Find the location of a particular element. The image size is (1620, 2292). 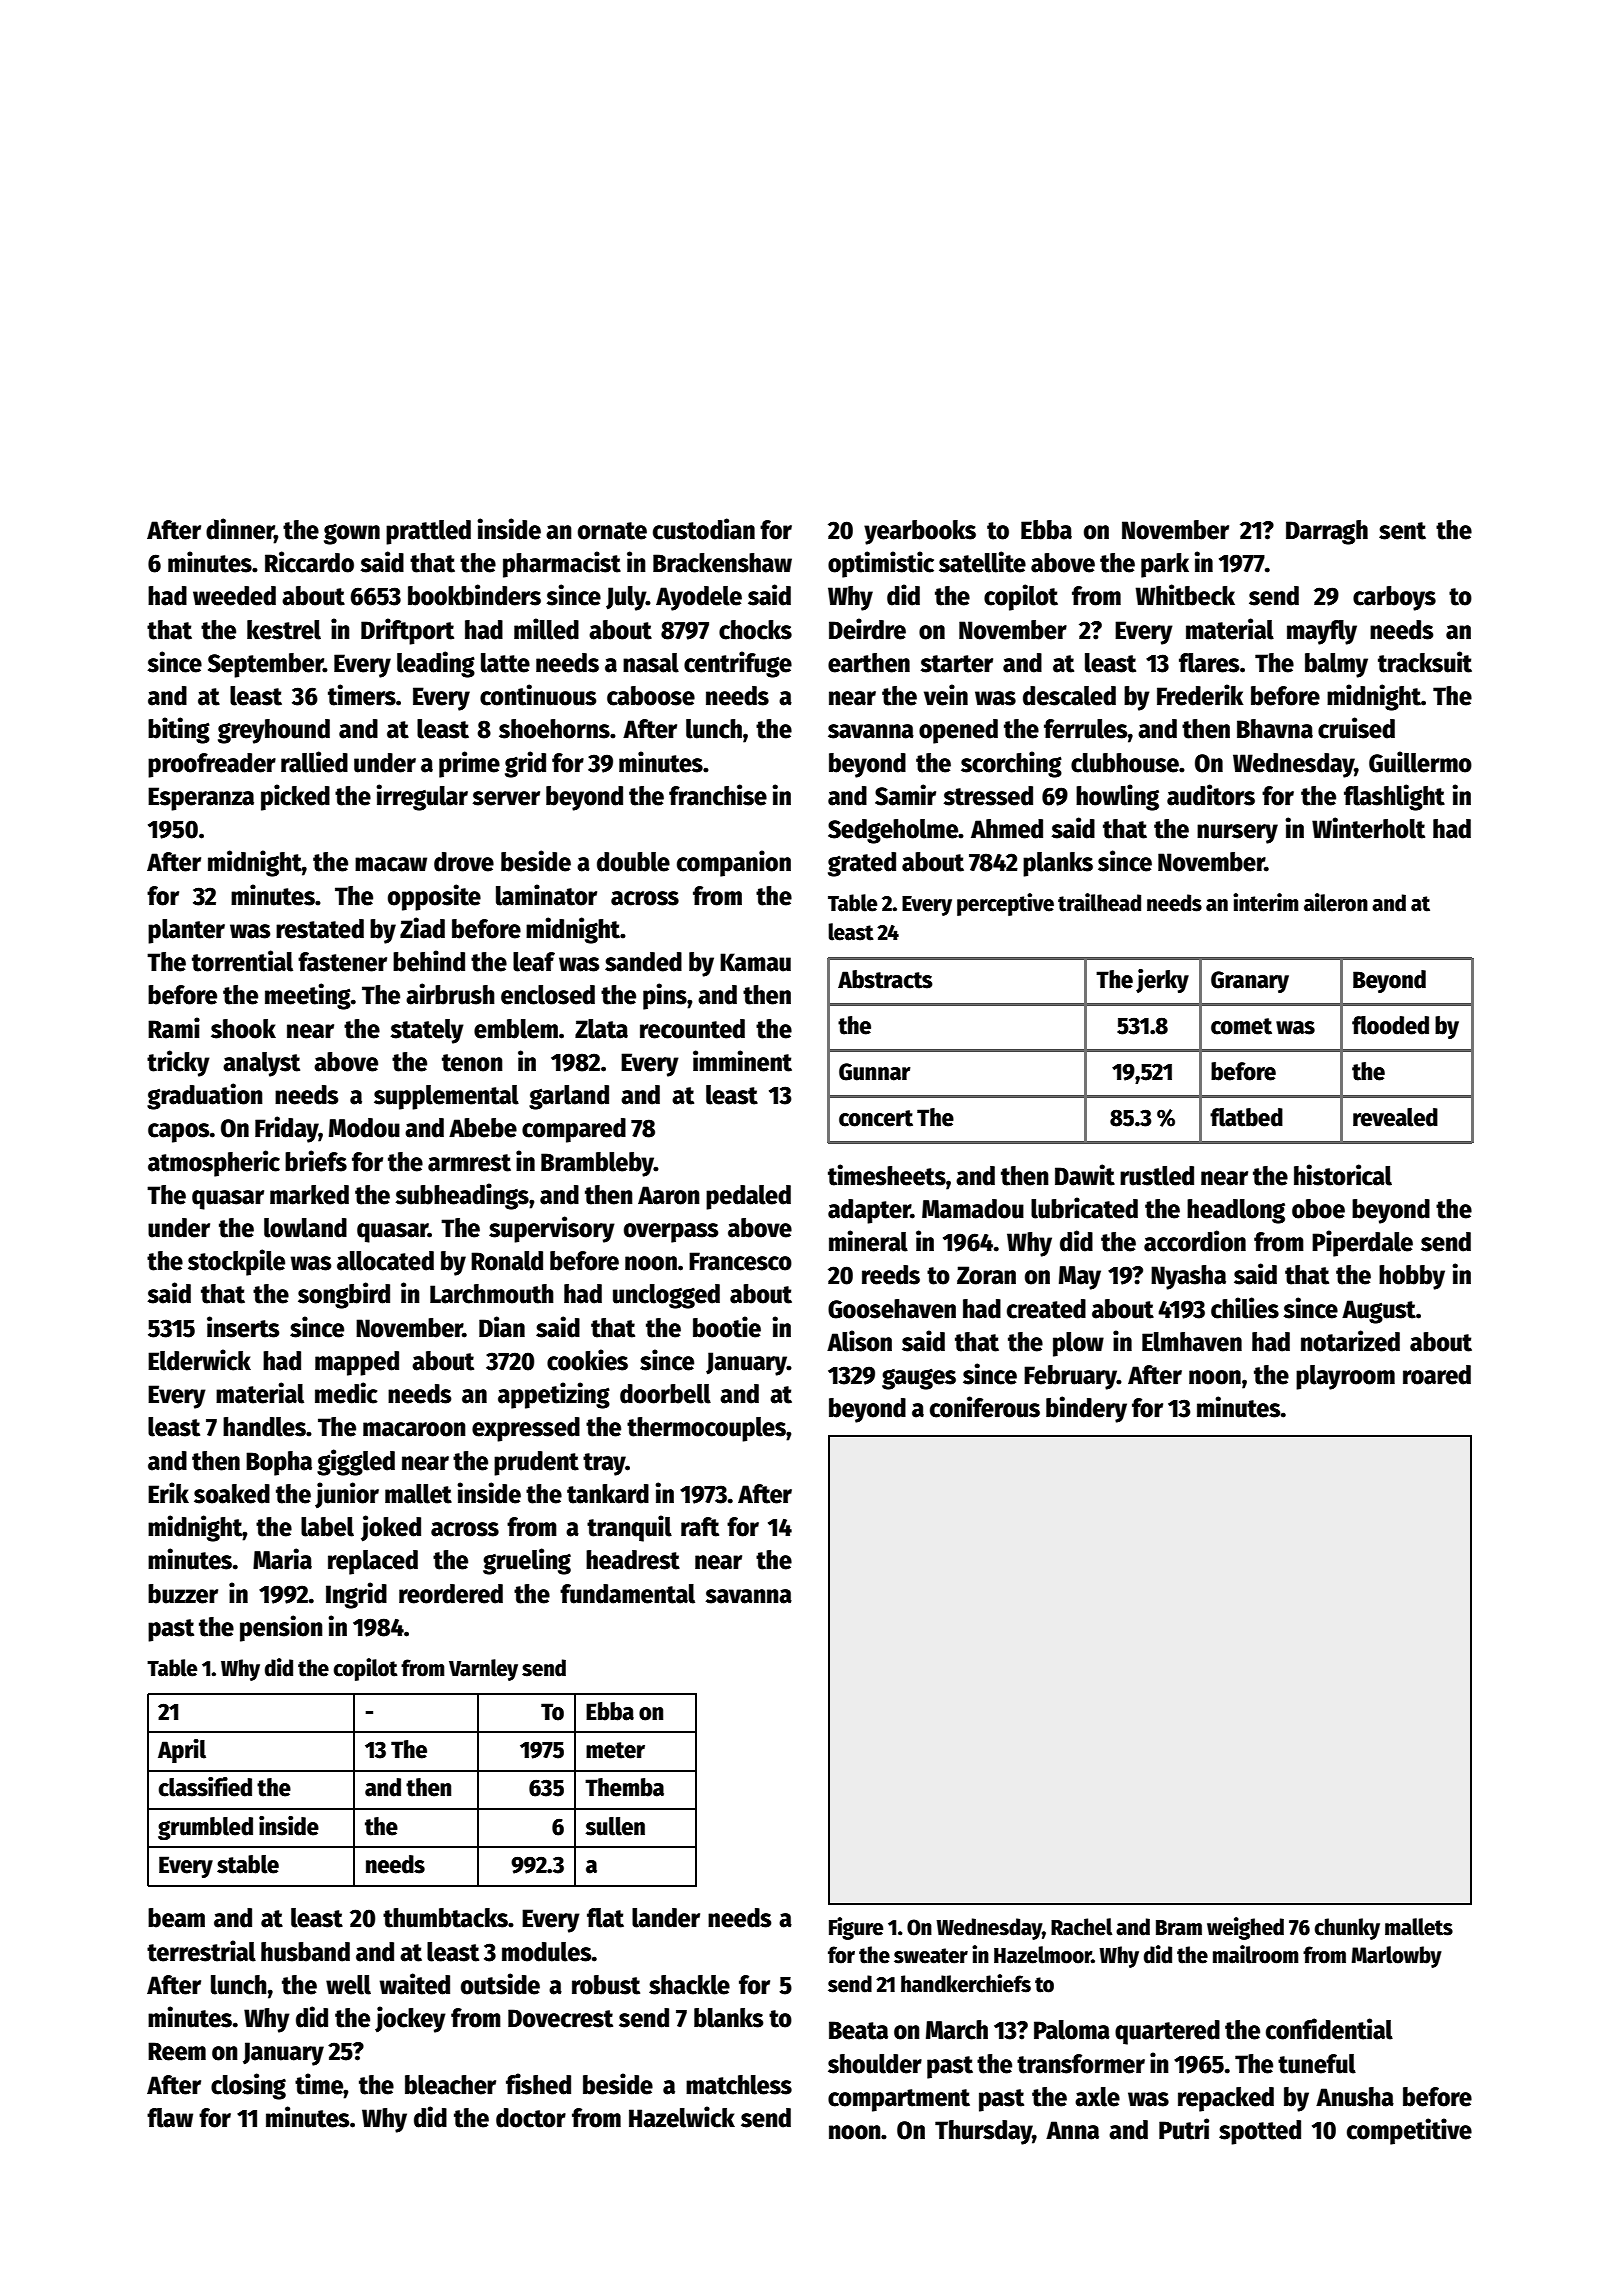

compartment is located at coordinates (899, 2100).
